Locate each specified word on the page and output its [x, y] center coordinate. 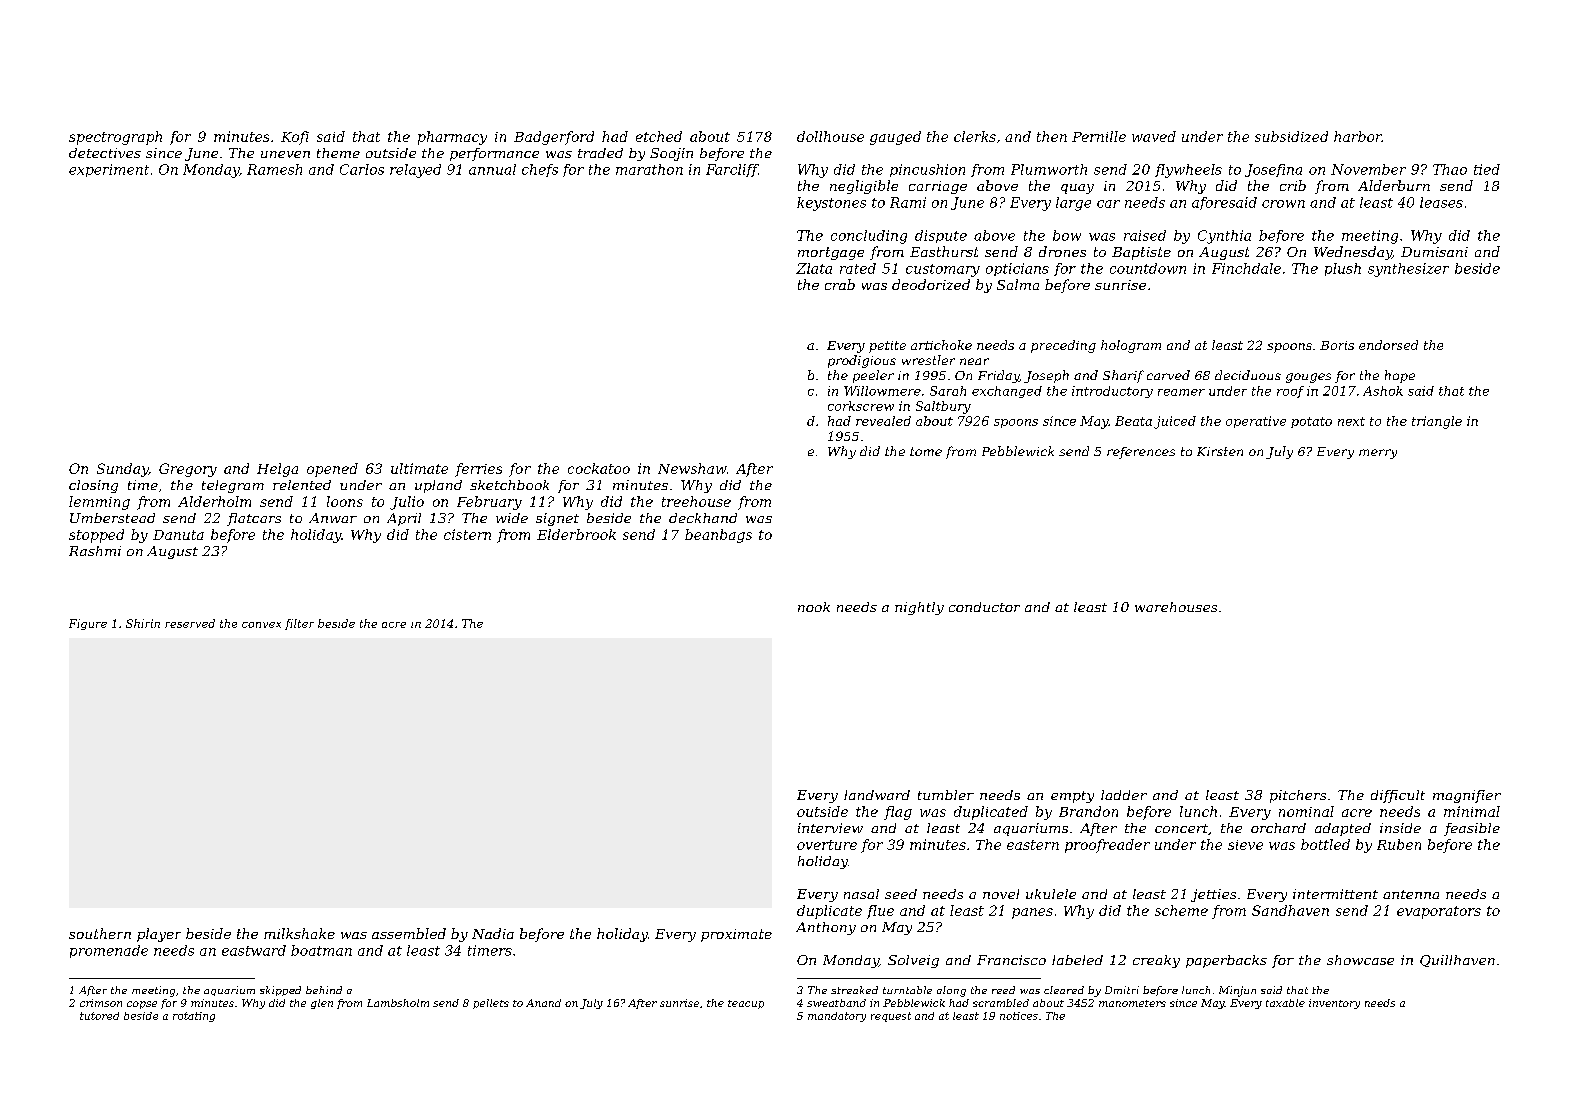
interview [830, 828]
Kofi [295, 138]
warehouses [1176, 607]
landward [877, 795]
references [1141, 453]
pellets [491, 1004]
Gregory [188, 470]
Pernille [1099, 136]
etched [659, 136]
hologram [1131, 346]
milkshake [299, 933]
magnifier [1467, 796]
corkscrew [861, 406]
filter [299, 624]
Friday [998, 376]
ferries [478, 470]
